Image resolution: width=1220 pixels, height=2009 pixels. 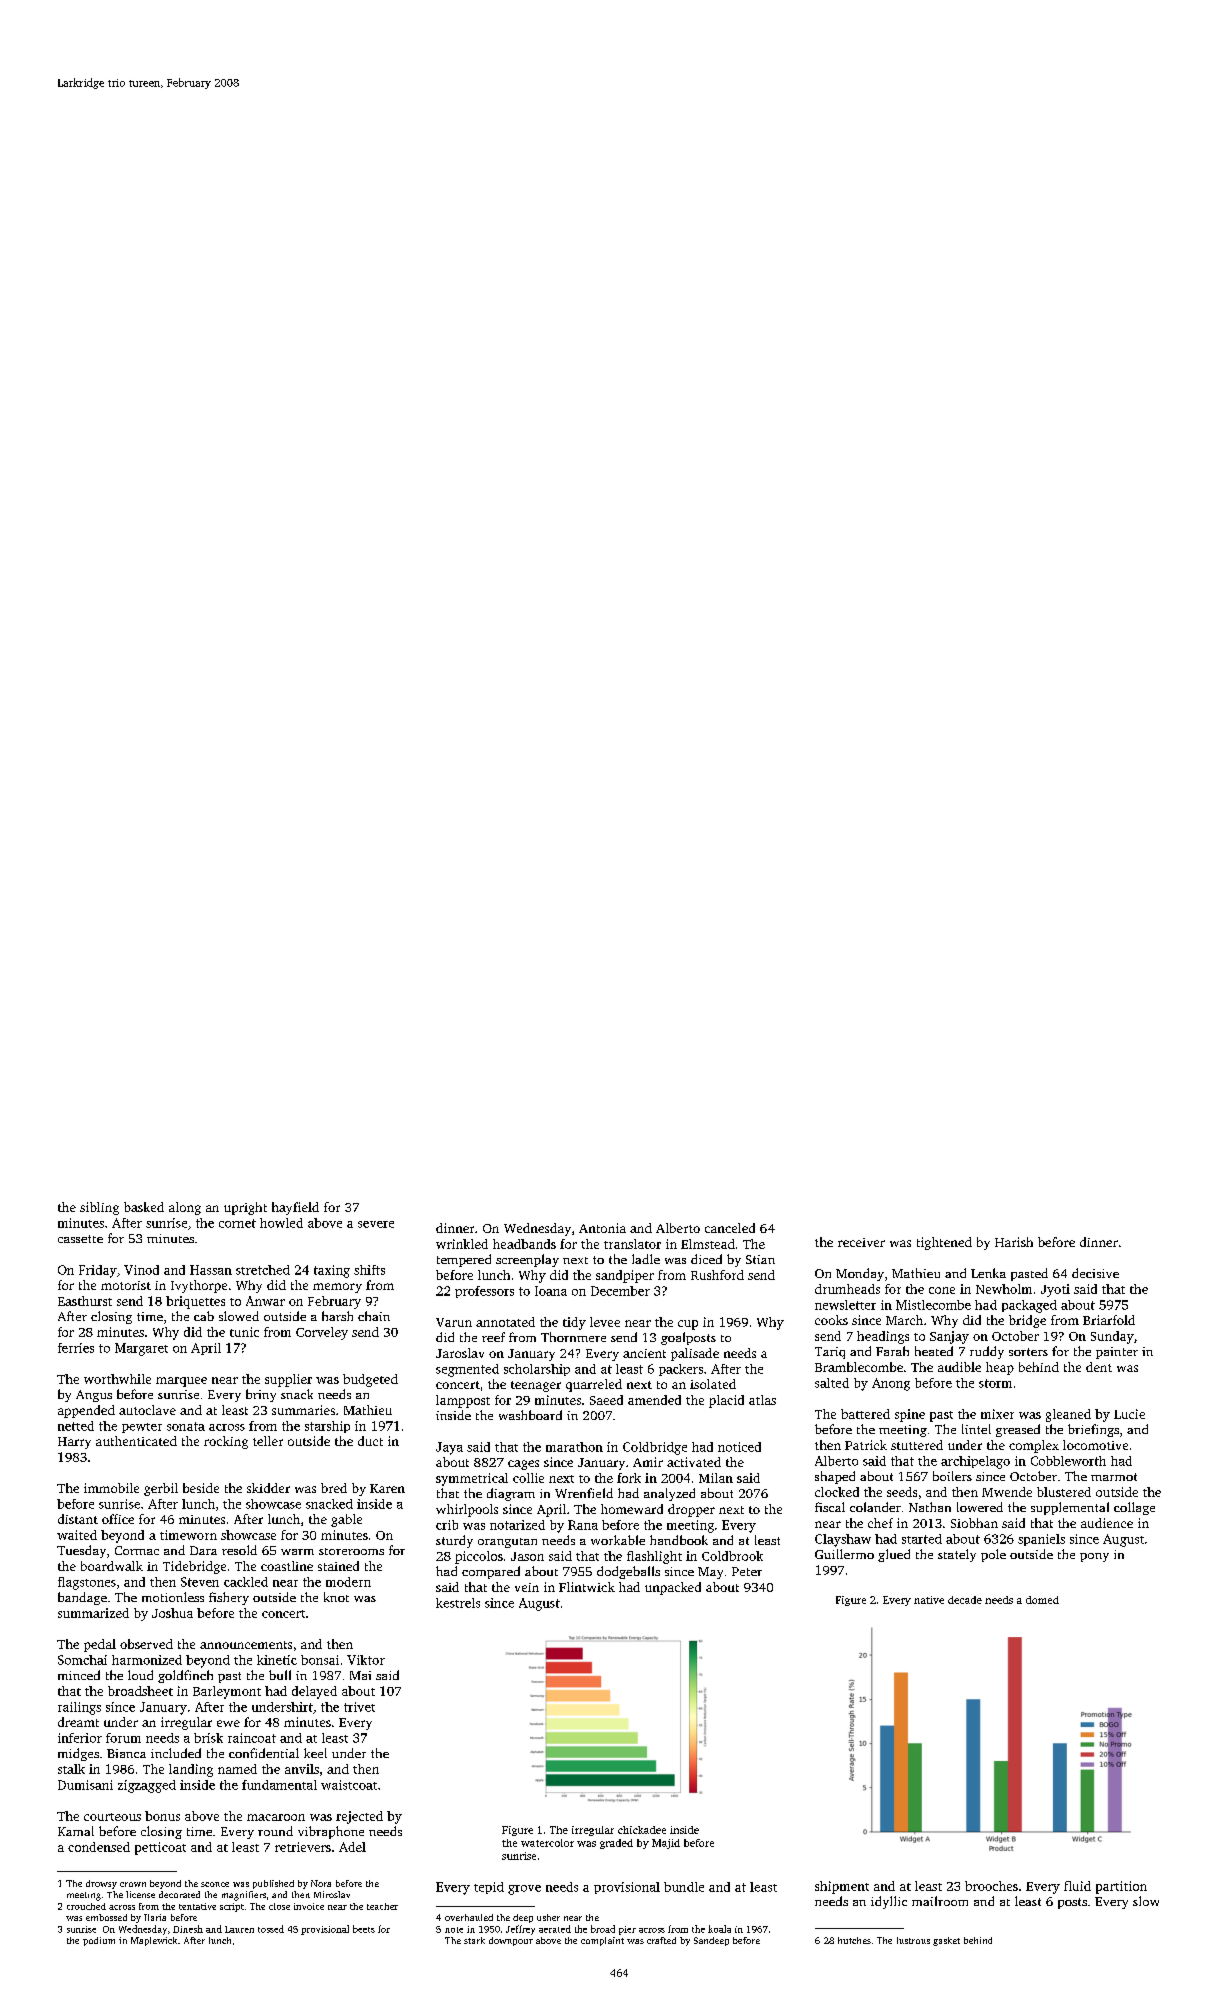 I want to click on forum, so click(x=123, y=1738).
